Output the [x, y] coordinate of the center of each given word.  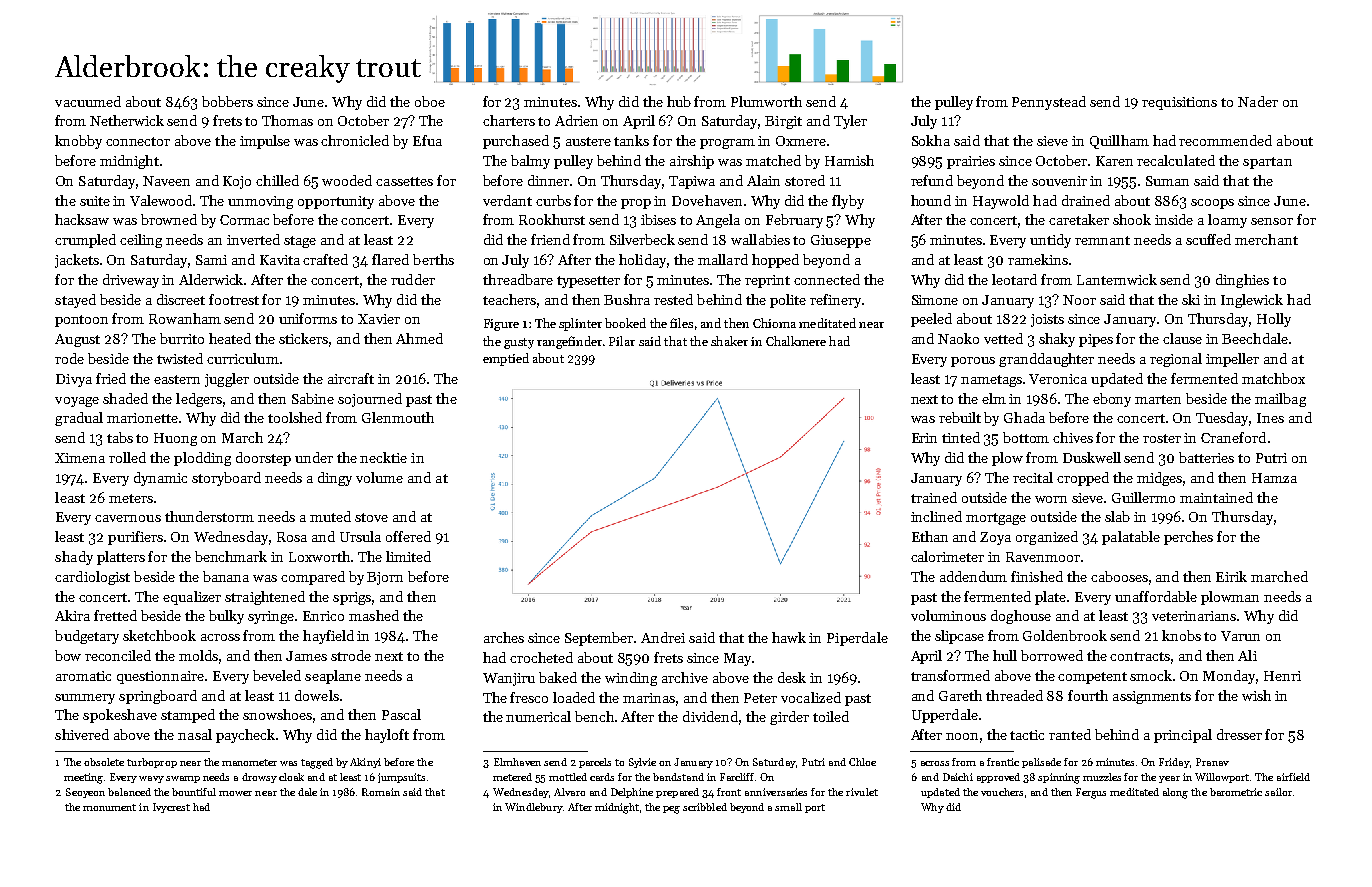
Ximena [80, 458]
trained [934, 497]
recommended [1225, 140]
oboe [430, 101]
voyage [77, 402]
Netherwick [127, 120]
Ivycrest [171, 808]
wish [1256, 695]
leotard [1014, 279]
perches [1188, 538]
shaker [729, 341]
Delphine [632, 793]
